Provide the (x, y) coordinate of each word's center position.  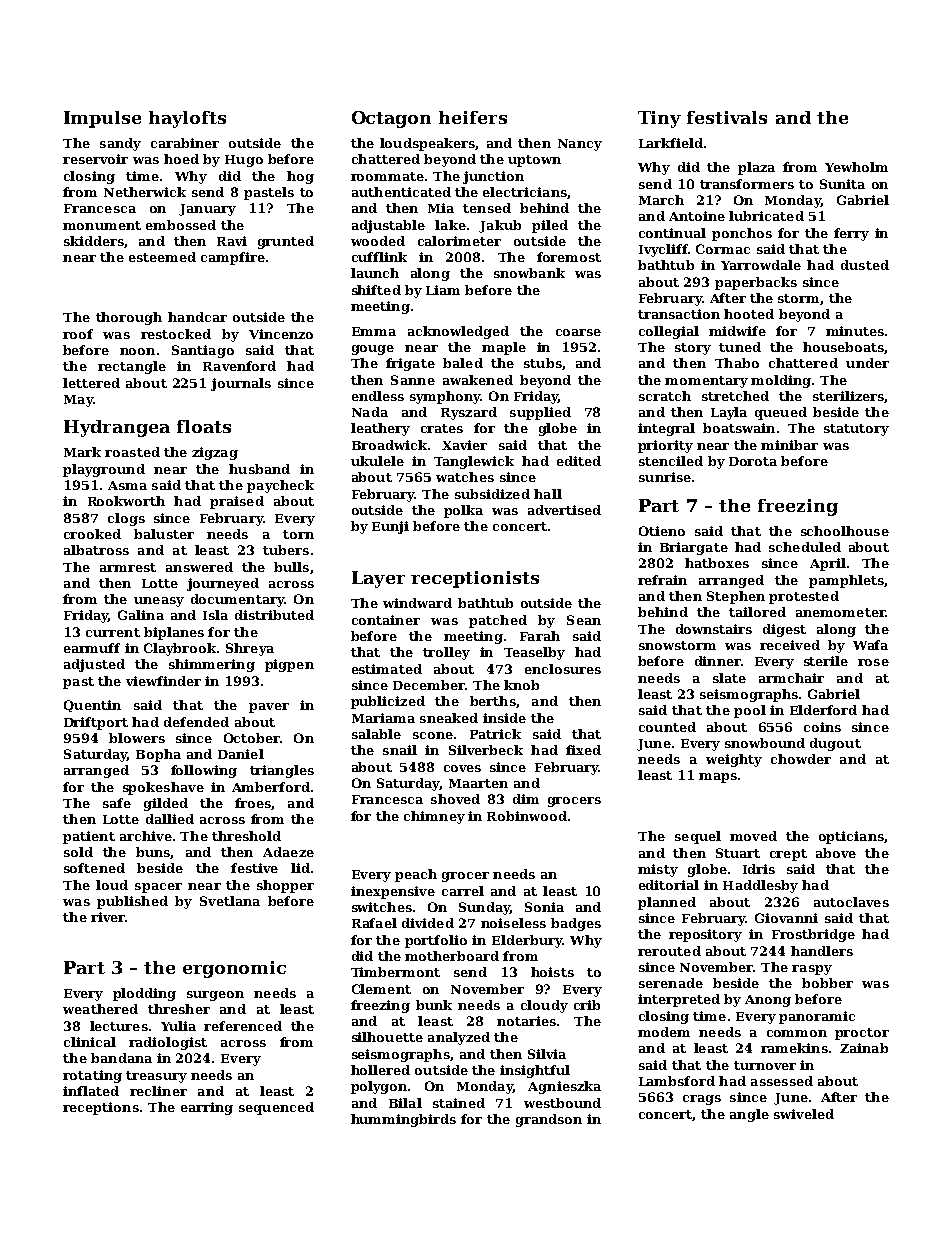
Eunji (390, 527)
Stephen (736, 597)
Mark (82, 452)
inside (504, 718)
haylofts (187, 119)
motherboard (452, 956)
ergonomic (234, 969)
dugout (835, 744)
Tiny (659, 119)
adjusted (94, 665)
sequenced (276, 1108)
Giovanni (786, 918)
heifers (473, 117)
